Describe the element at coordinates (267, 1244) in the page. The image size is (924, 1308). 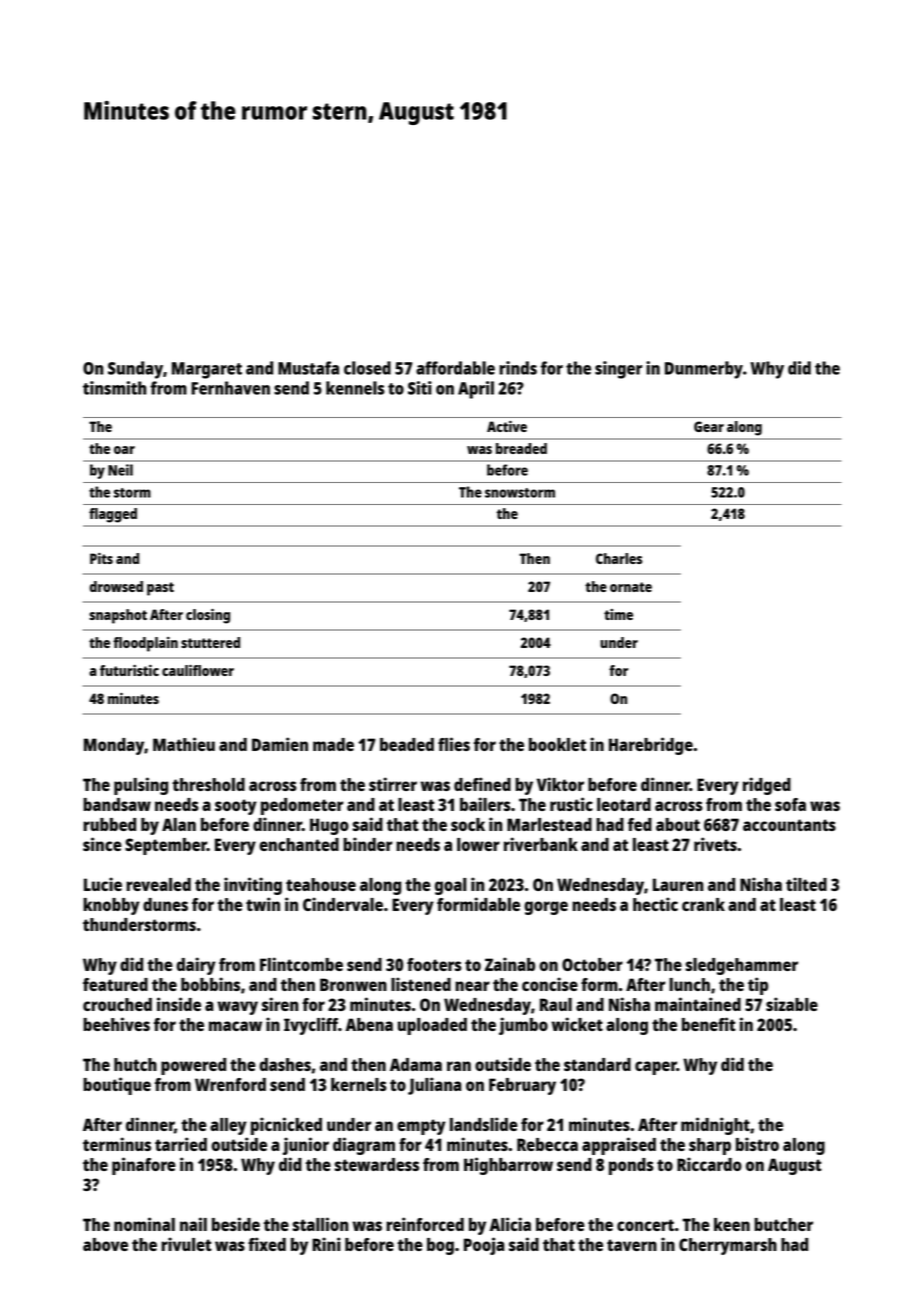
I see `fixed` at that location.
